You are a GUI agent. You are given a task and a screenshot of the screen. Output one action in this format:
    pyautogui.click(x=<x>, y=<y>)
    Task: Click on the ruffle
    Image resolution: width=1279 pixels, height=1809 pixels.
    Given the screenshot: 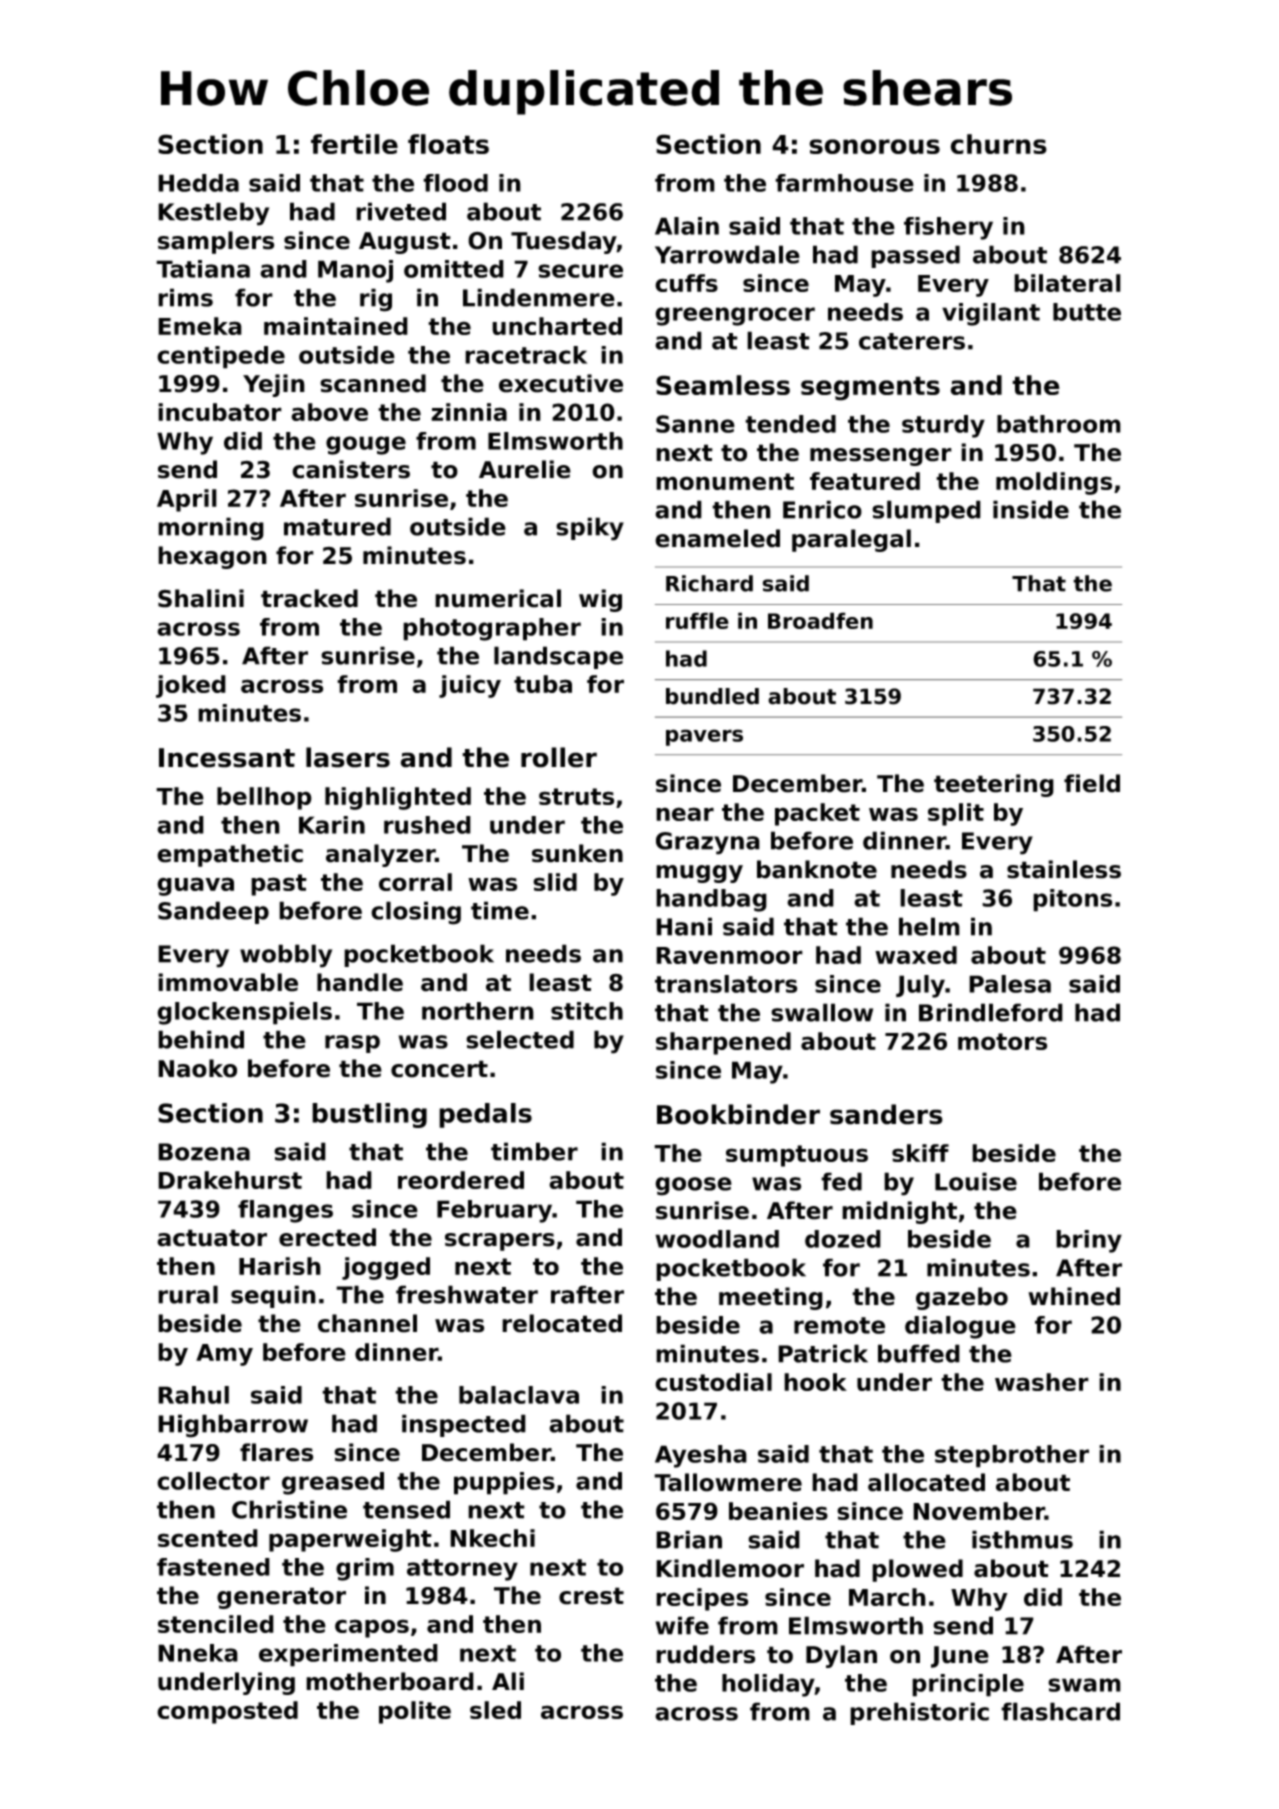 What is the action you would take?
    pyautogui.click(x=697, y=620)
